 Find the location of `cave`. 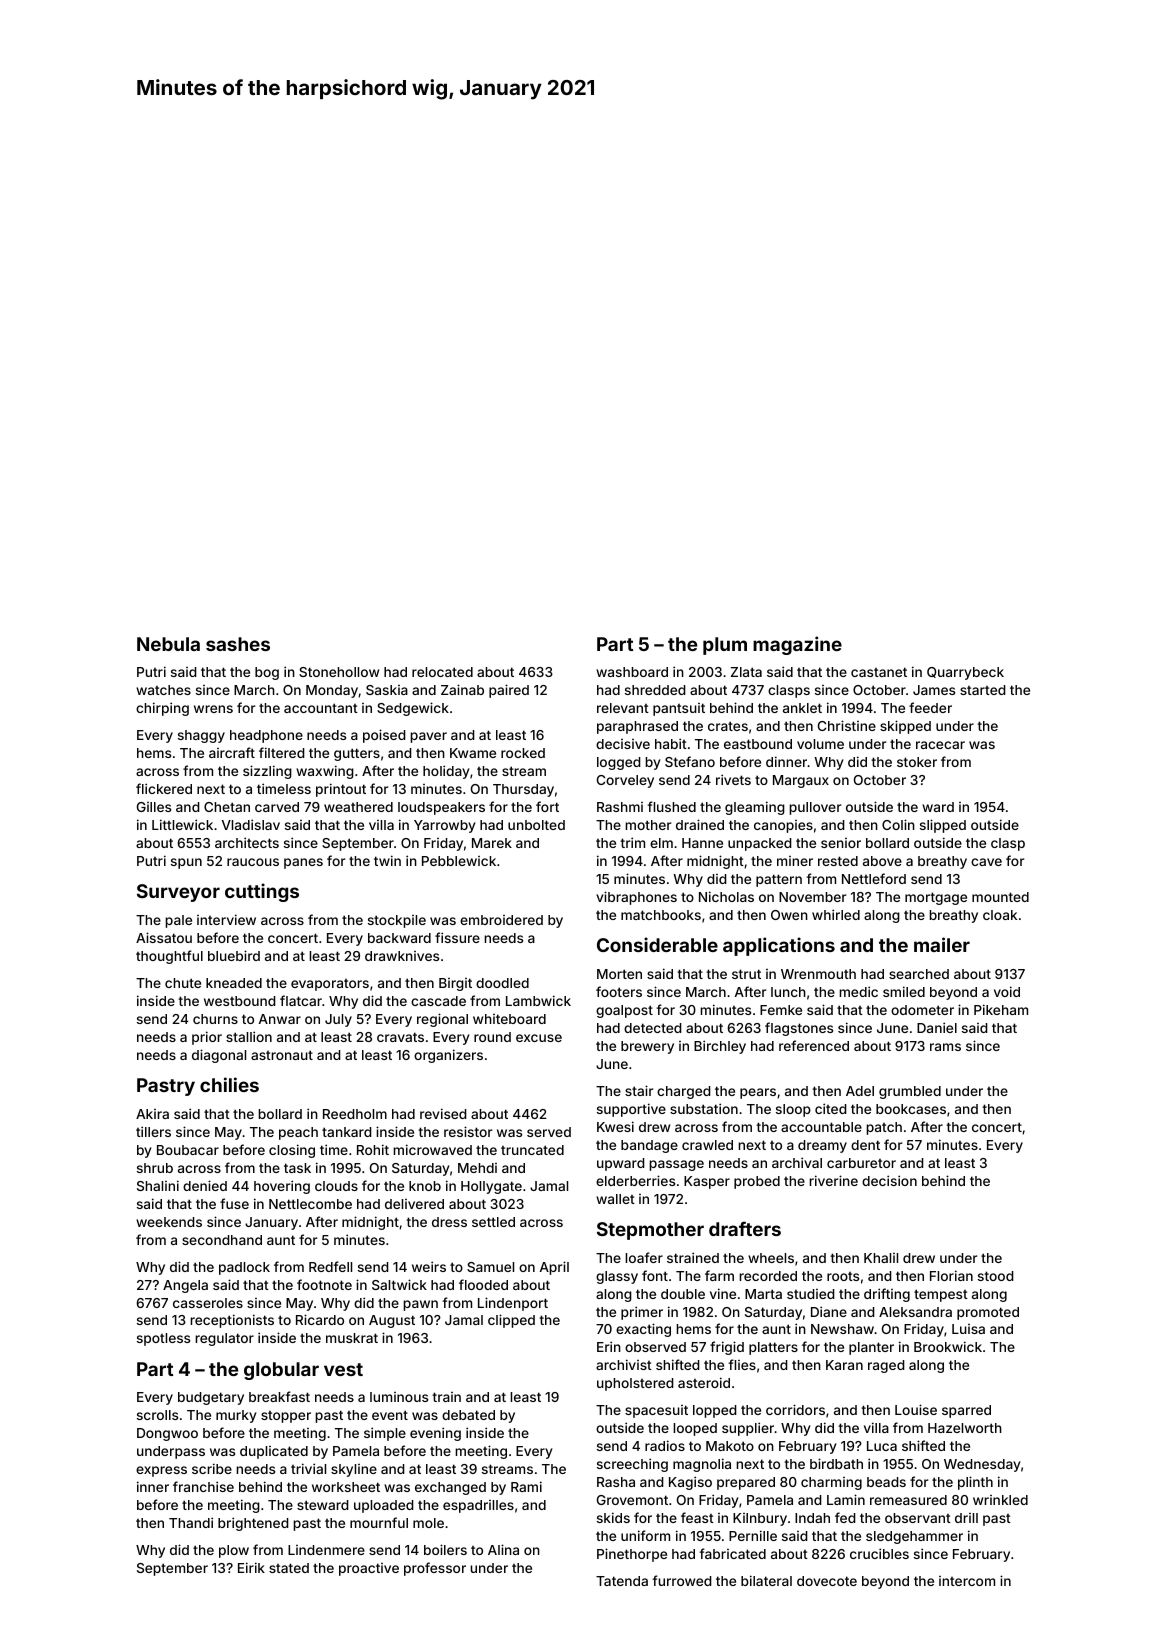

cave is located at coordinates (986, 862).
